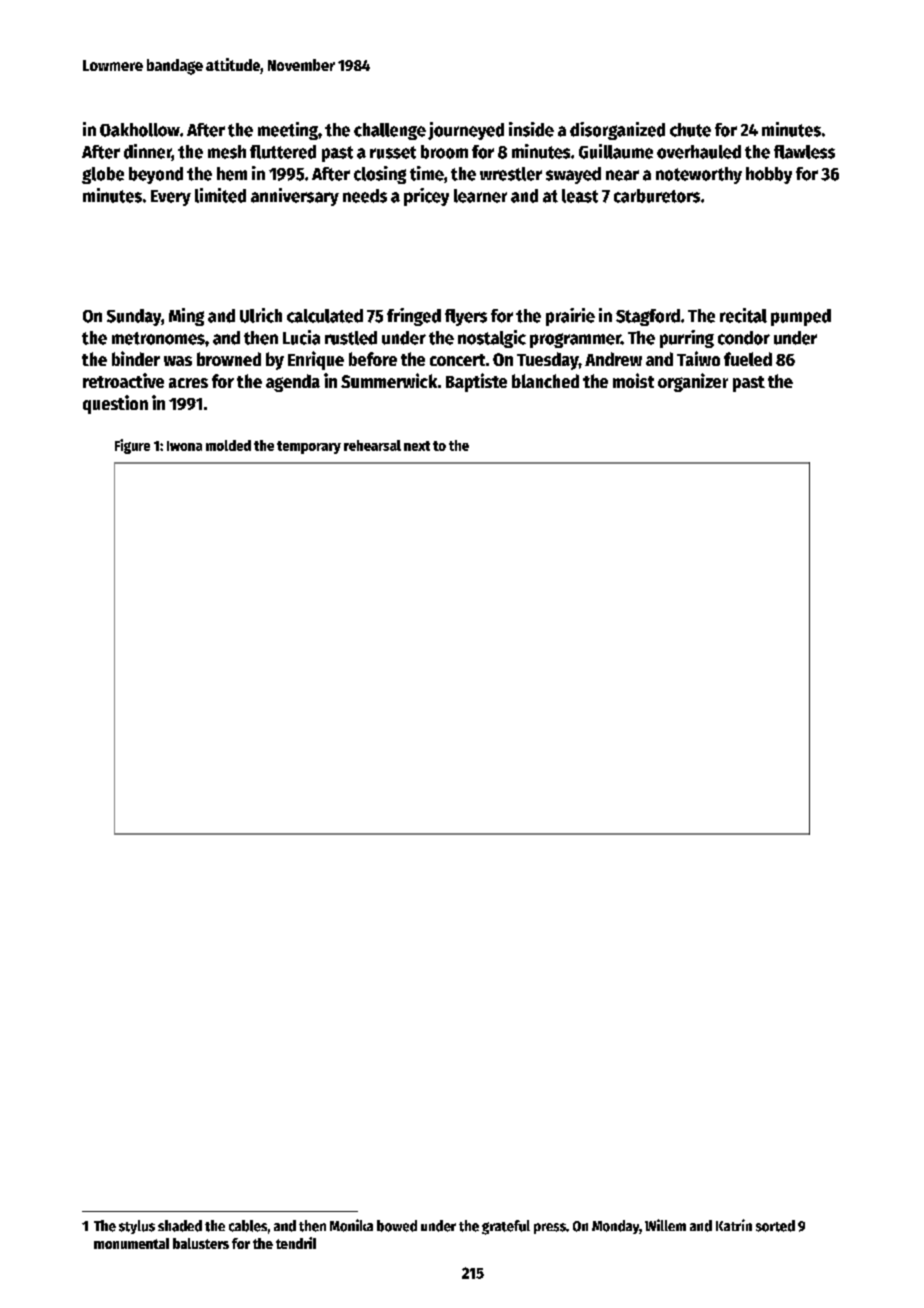 The image size is (924, 1308). What do you see at coordinates (180, 1226) in the image?
I see `shaded` at bounding box center [180, 1226].
